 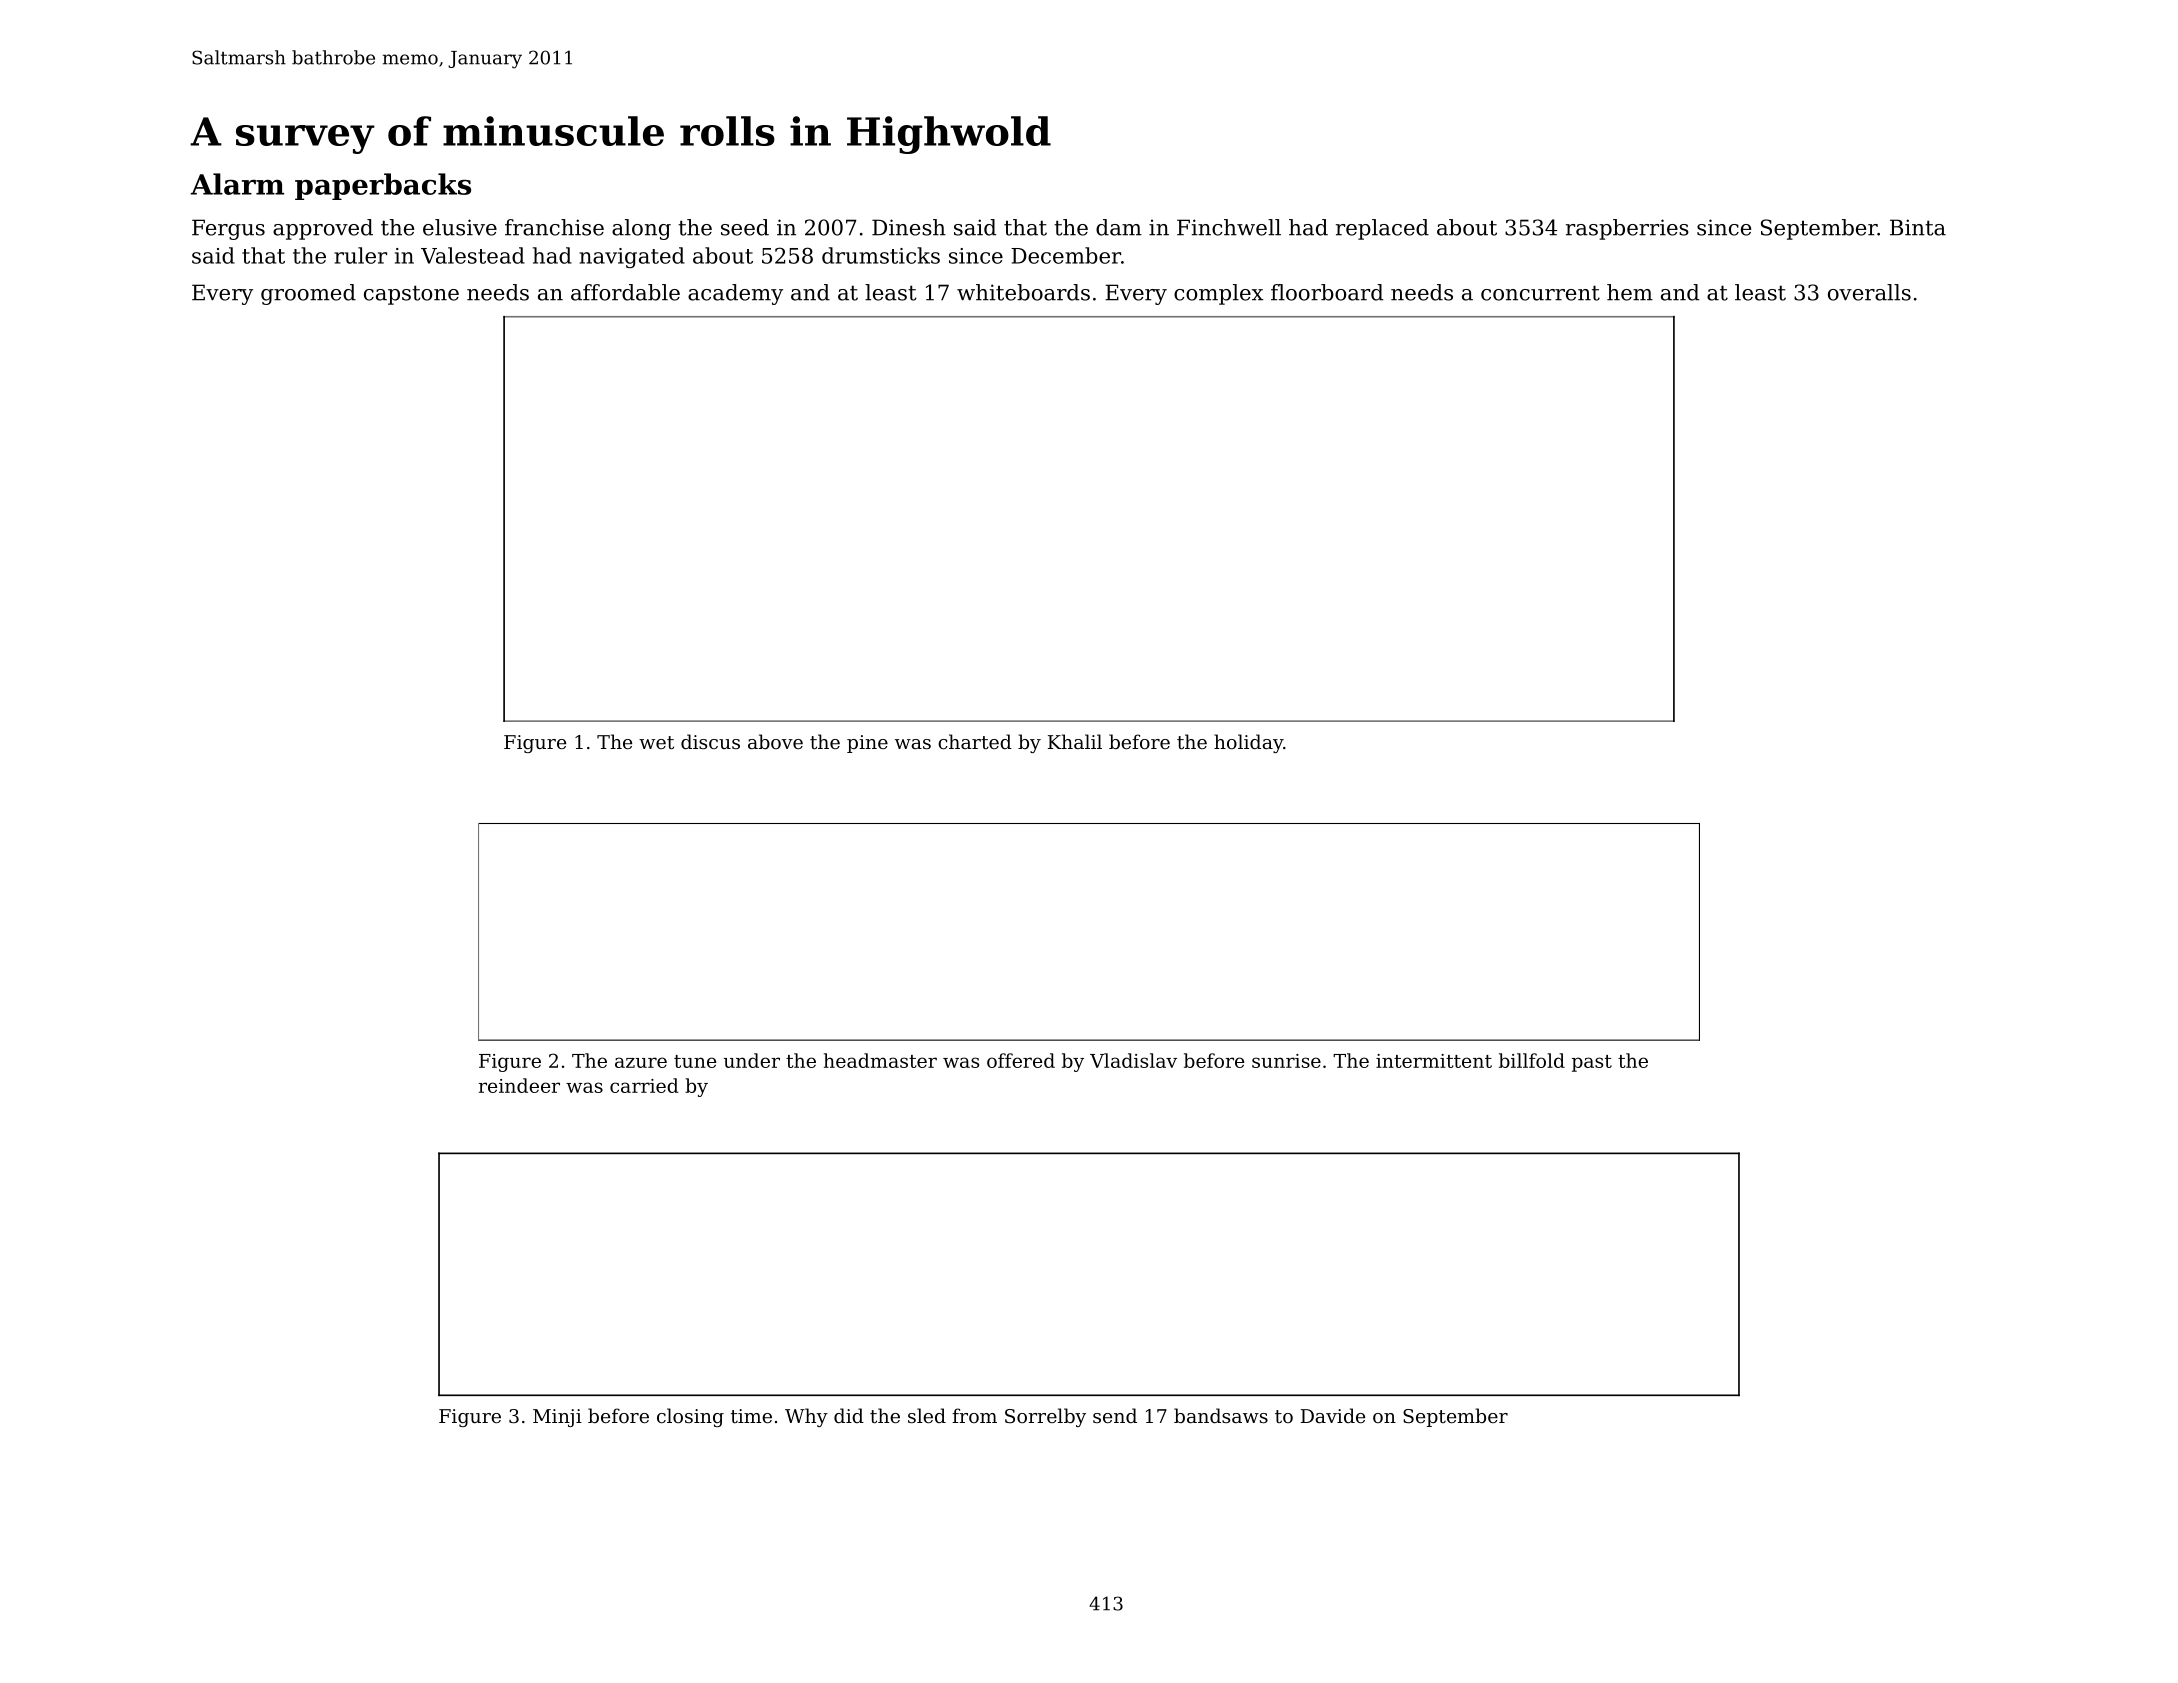 What do you see at coordinates (1627, 229) in the image?
I see `raspberries` at bounding box center [1627, 229].
